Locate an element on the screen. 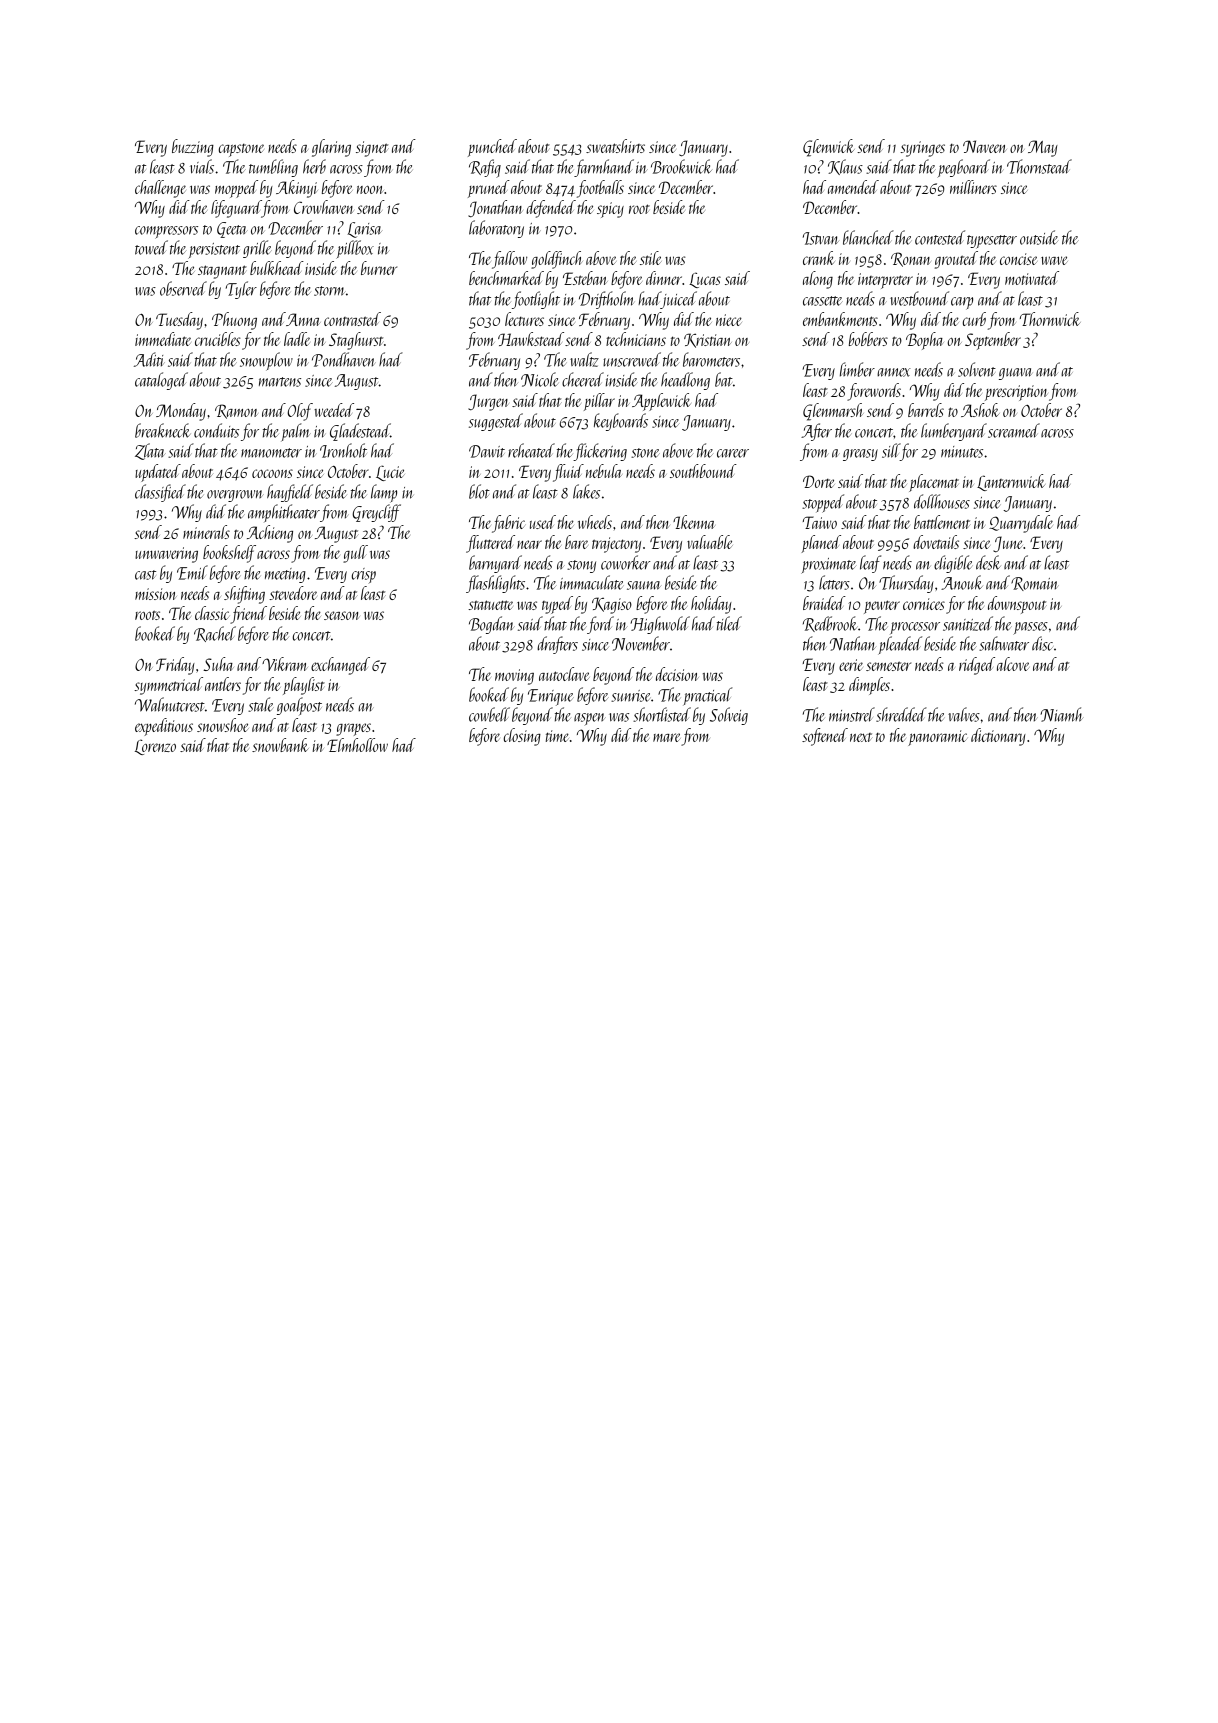  snowshoe is located at coordinates (223, 725).
